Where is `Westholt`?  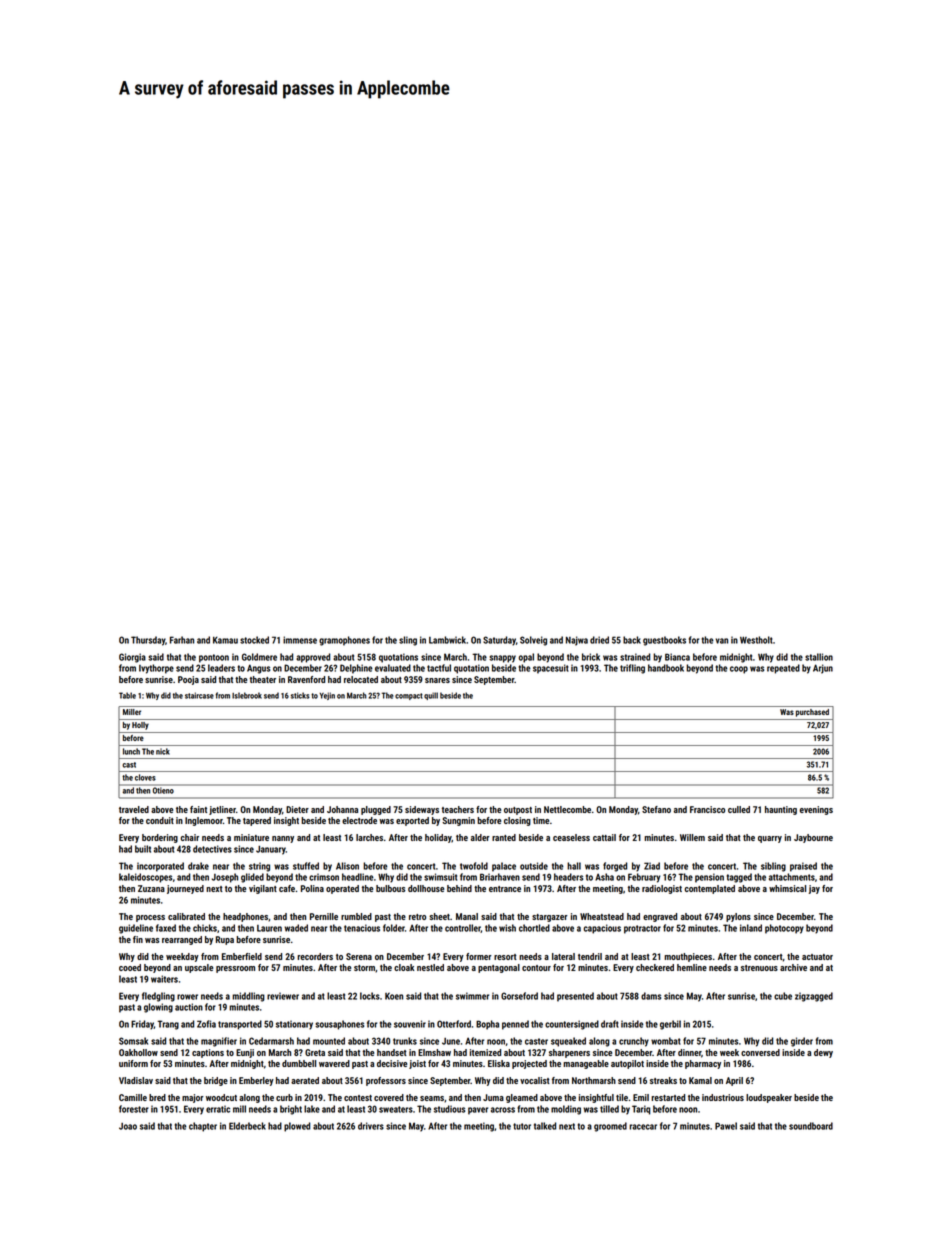
Westholt is located at coordinates (756, 640).
